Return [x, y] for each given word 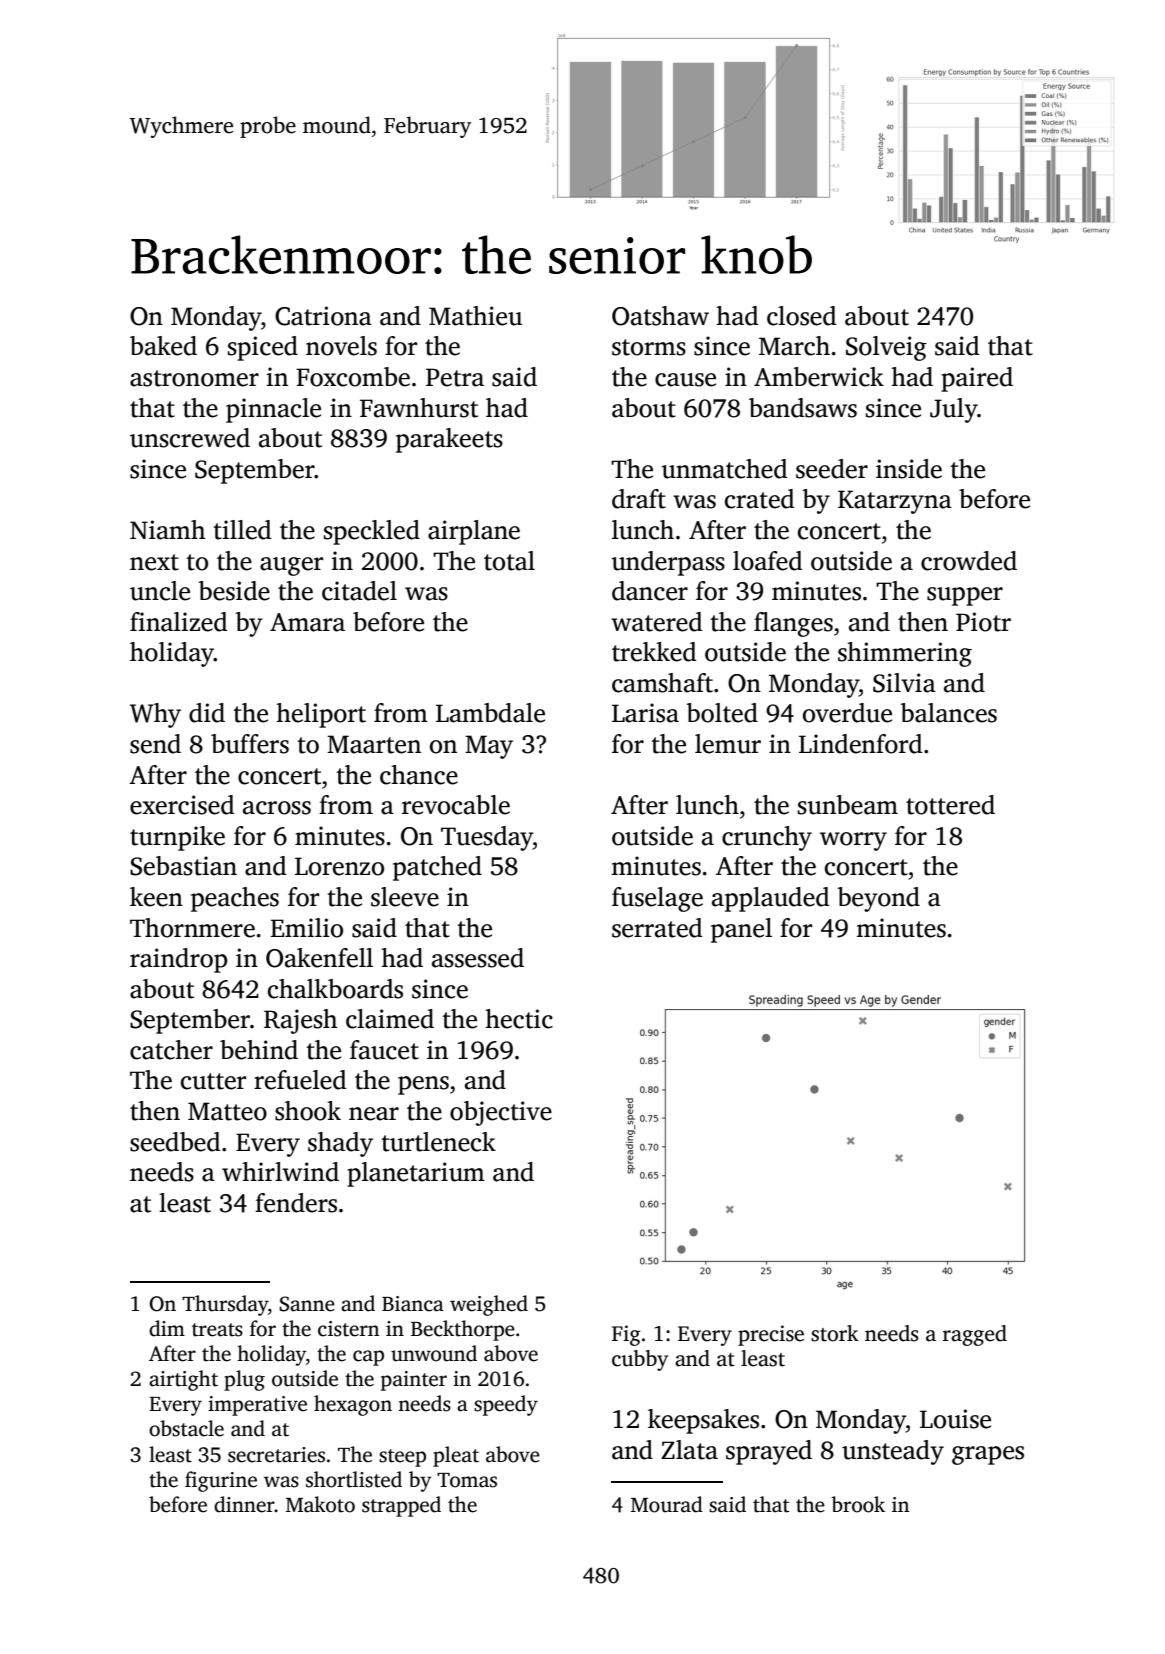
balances [948, 713]
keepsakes [703, 1421]
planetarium [416, 1174]
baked [163, 346]
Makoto [320, 1504]
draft [639, 499]
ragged [975, 1335]
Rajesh [300, 1021]
